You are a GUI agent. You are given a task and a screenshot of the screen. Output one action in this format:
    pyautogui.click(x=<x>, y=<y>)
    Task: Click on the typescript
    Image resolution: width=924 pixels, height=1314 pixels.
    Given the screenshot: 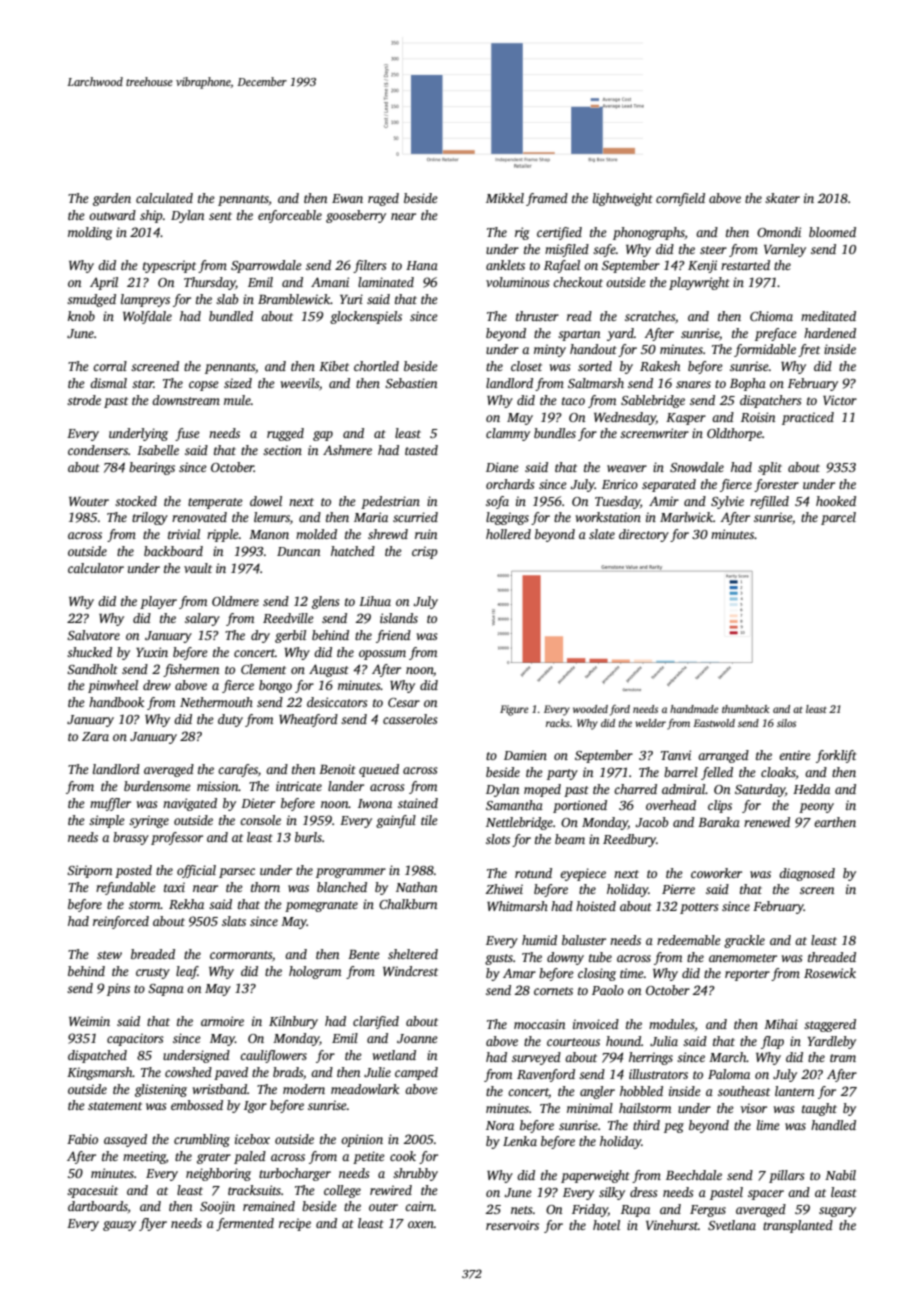 What is the action you would take?
    pyautogui.click(x=169, y=266)
